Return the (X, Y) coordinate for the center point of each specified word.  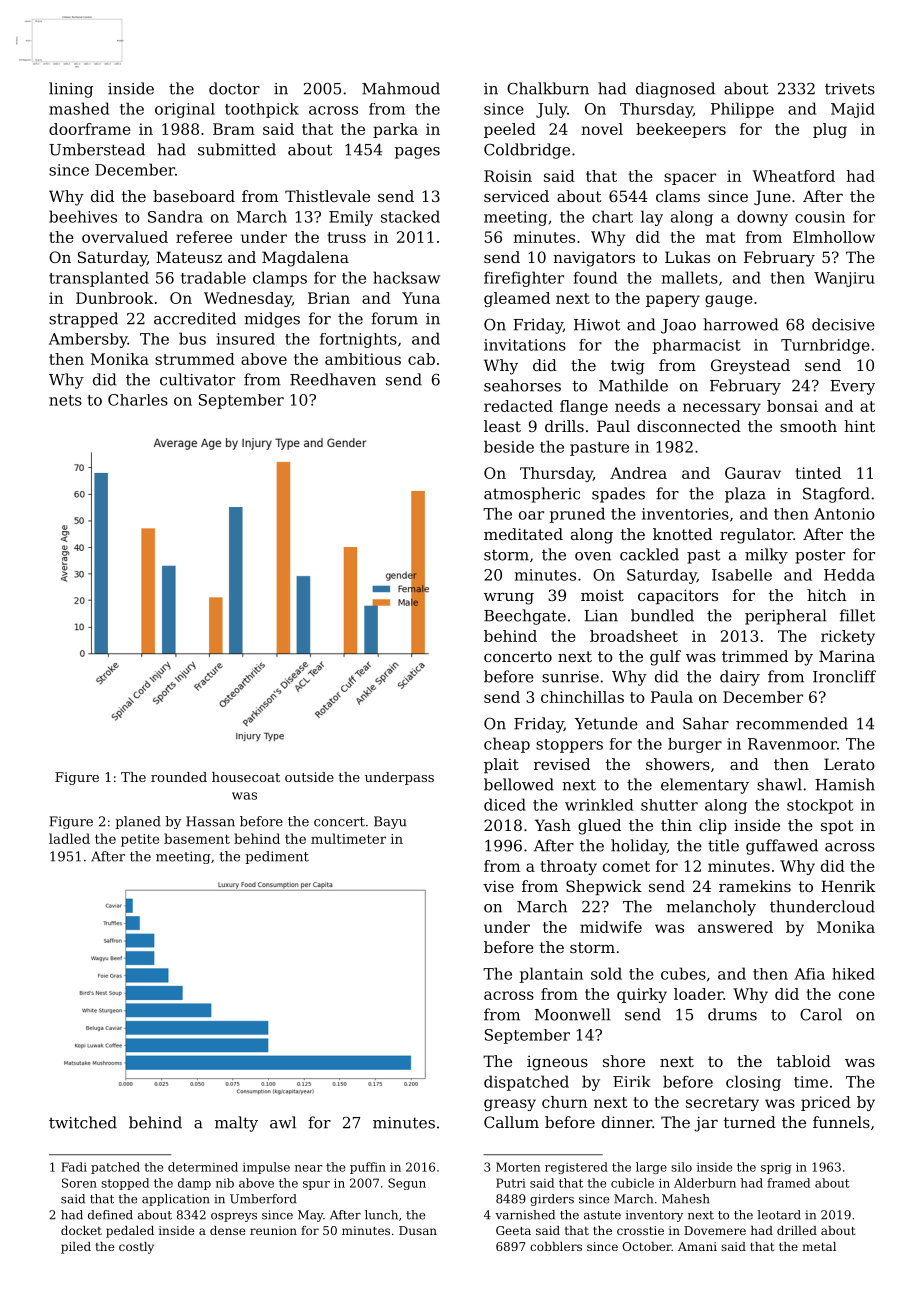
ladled (69, 838)
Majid (853, 110)
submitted (237, 149)
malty (236, 1124)
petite (140, 840)
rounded (179, 777)
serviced (516, 196)
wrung (509, 598)
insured (246, 339)
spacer (690, 179)
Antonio (844, 514)
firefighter (524, 279)
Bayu (390, 822)
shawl (779, 784)
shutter (669, 805)
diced (505, 804)
